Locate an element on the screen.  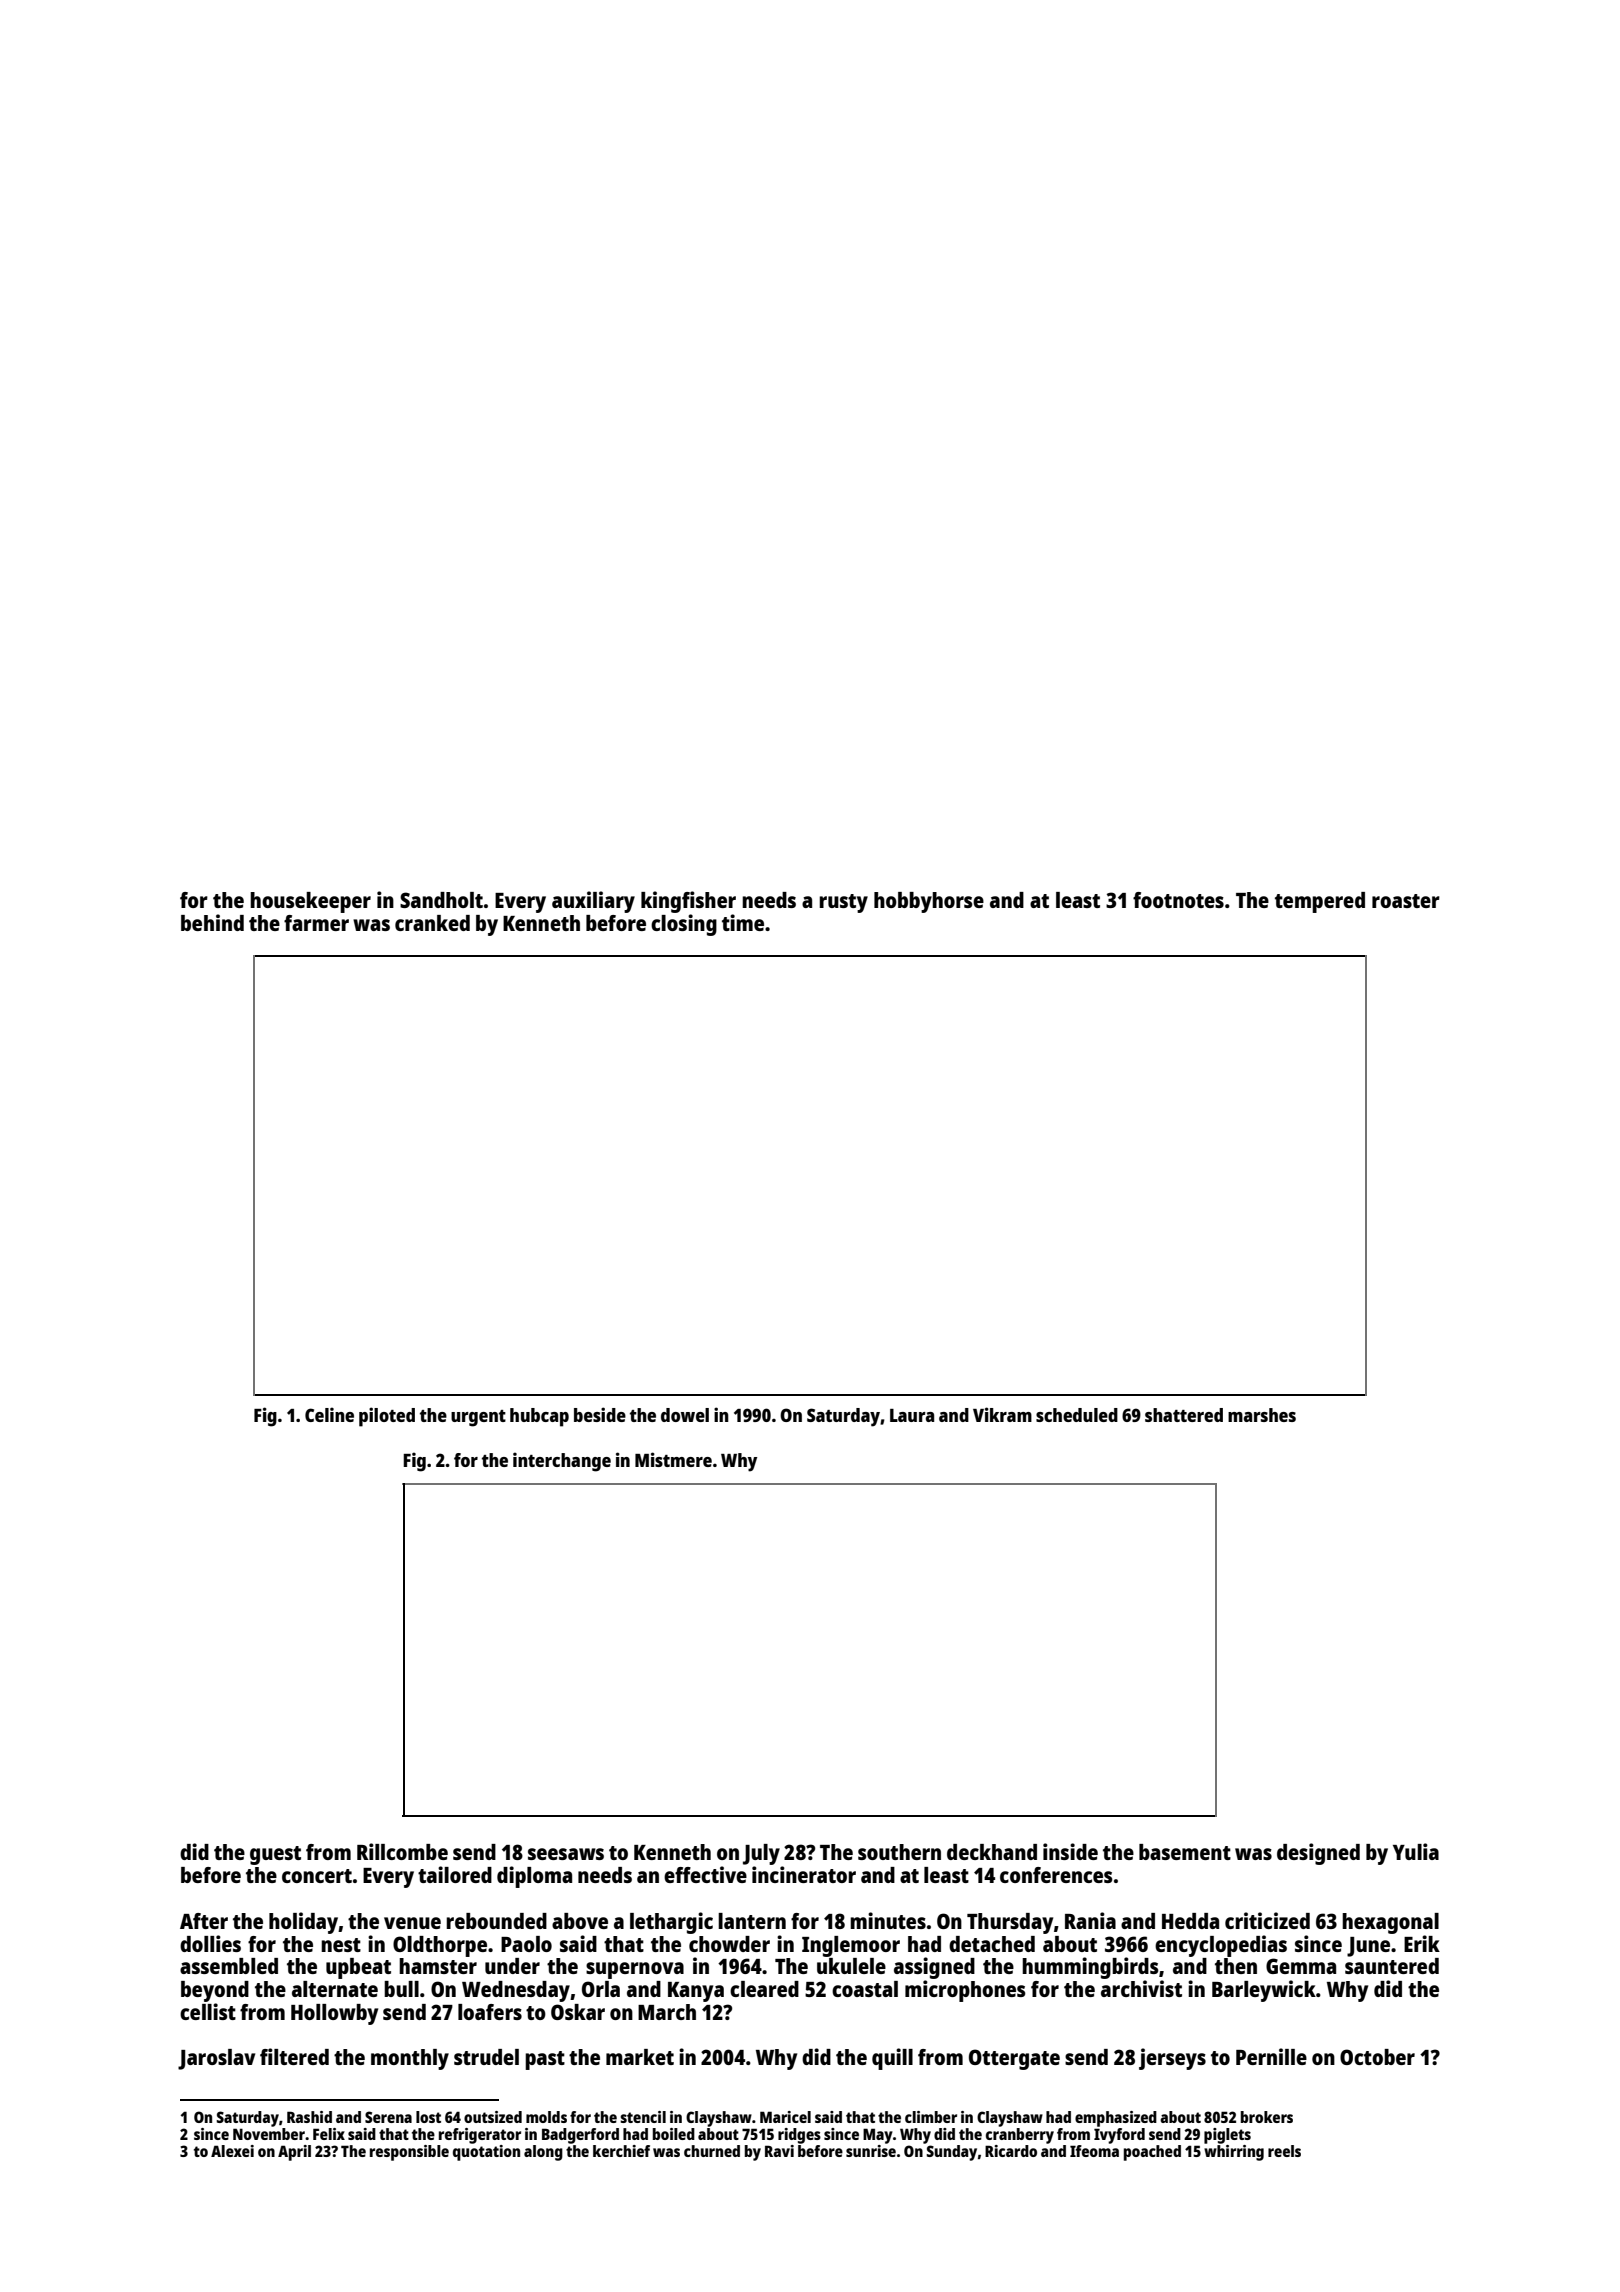
Sunday is located at coordinates (951, 2153).
